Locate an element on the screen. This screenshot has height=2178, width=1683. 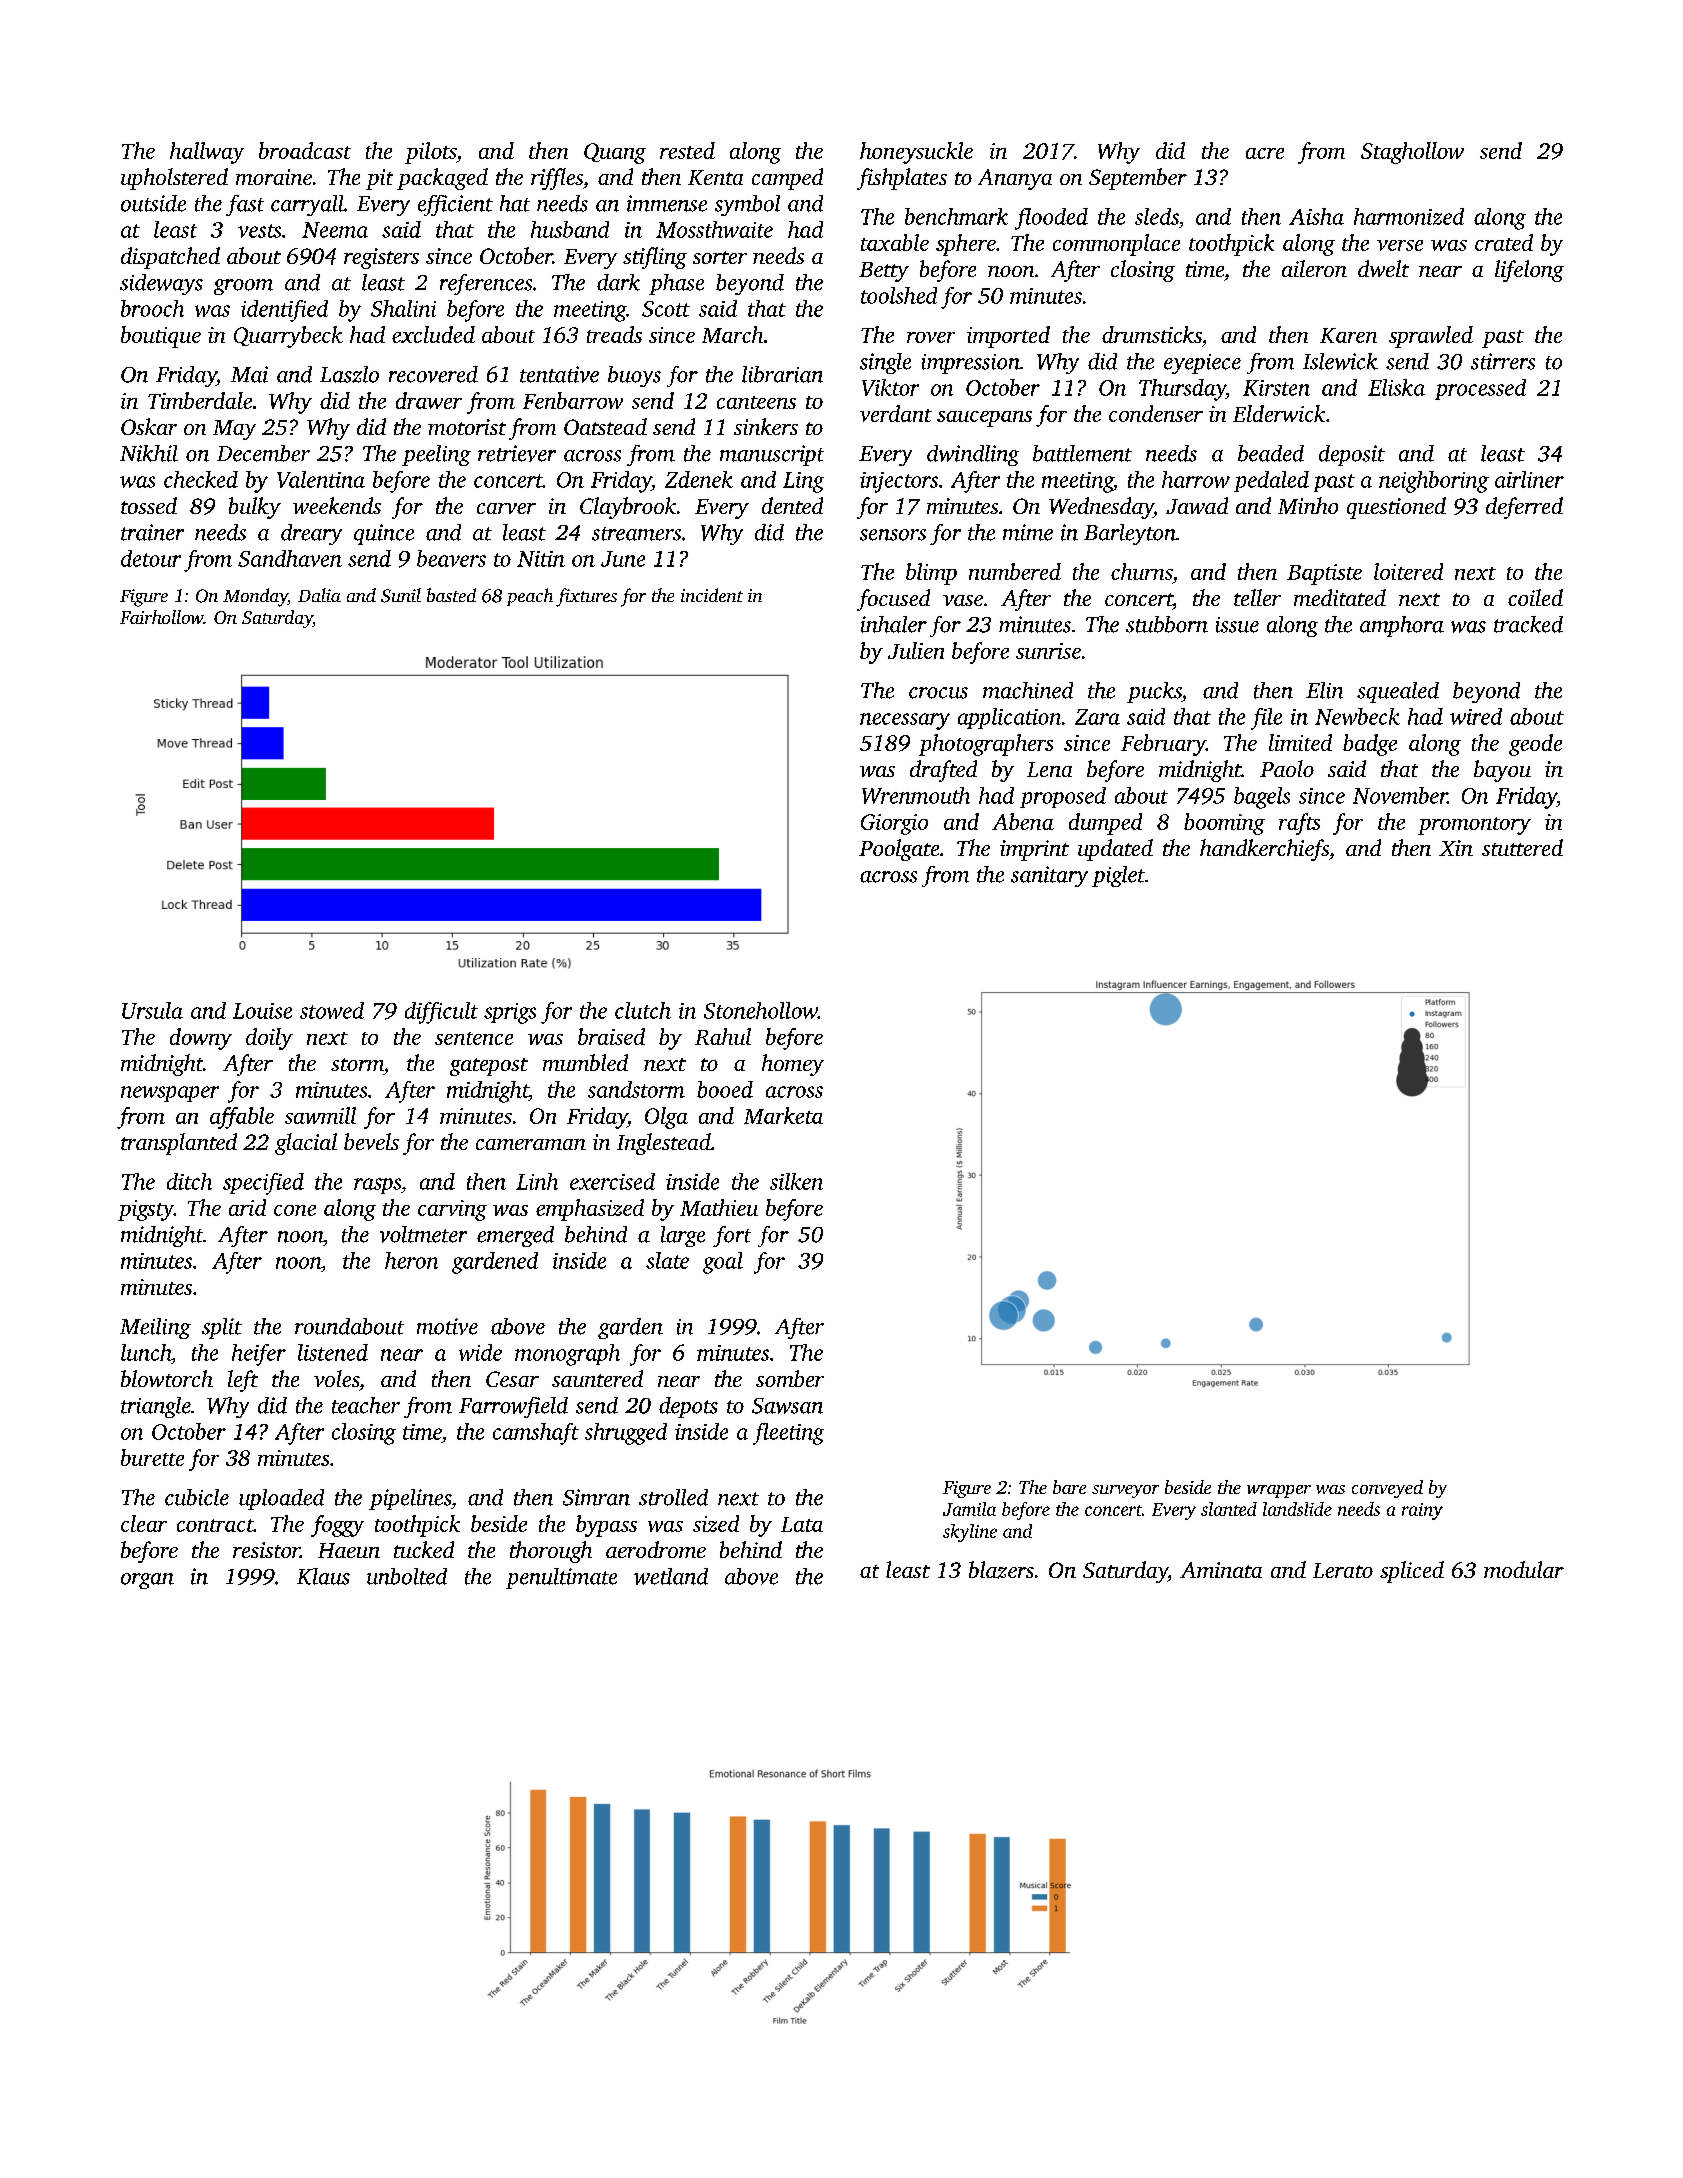
machined is located at coordinates (1028, 690).
